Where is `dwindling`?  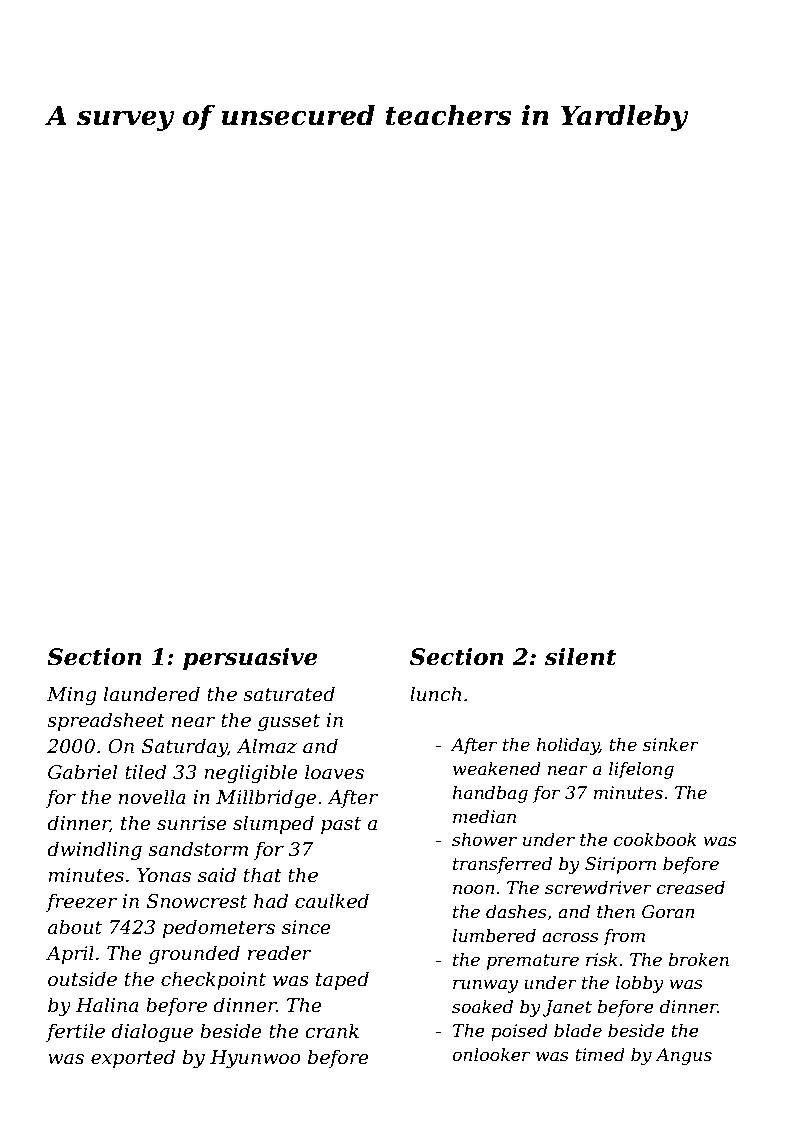
dwindling is located at coordinates (94, 850).
